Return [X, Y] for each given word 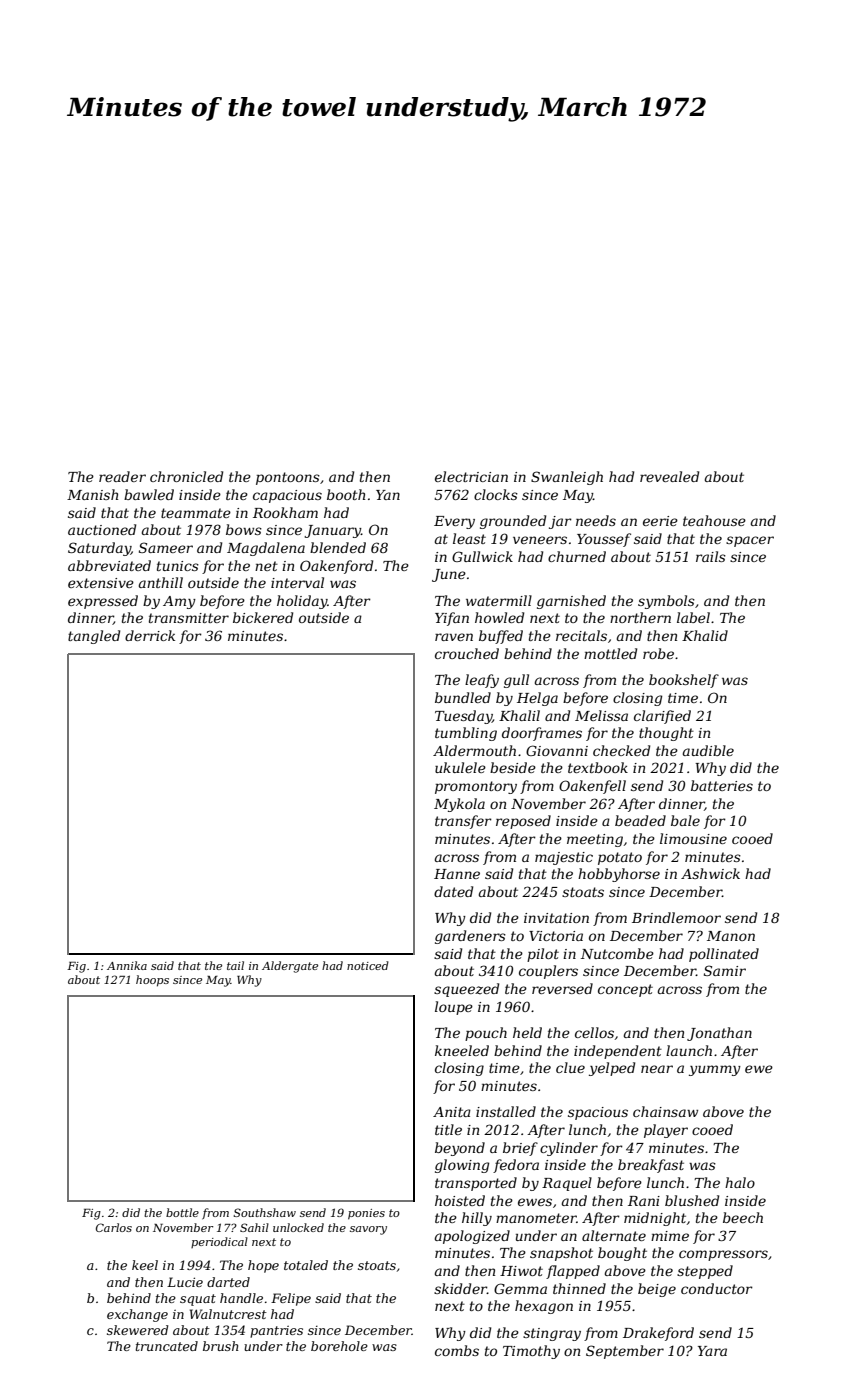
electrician [471, 476]
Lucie [185, 1282]
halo [740, 1182]
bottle [182, 1212]
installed [506, 1111]
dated [453, 891]
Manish [92, 494]
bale [685, 820]
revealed [669, 476]
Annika [127, 965]
